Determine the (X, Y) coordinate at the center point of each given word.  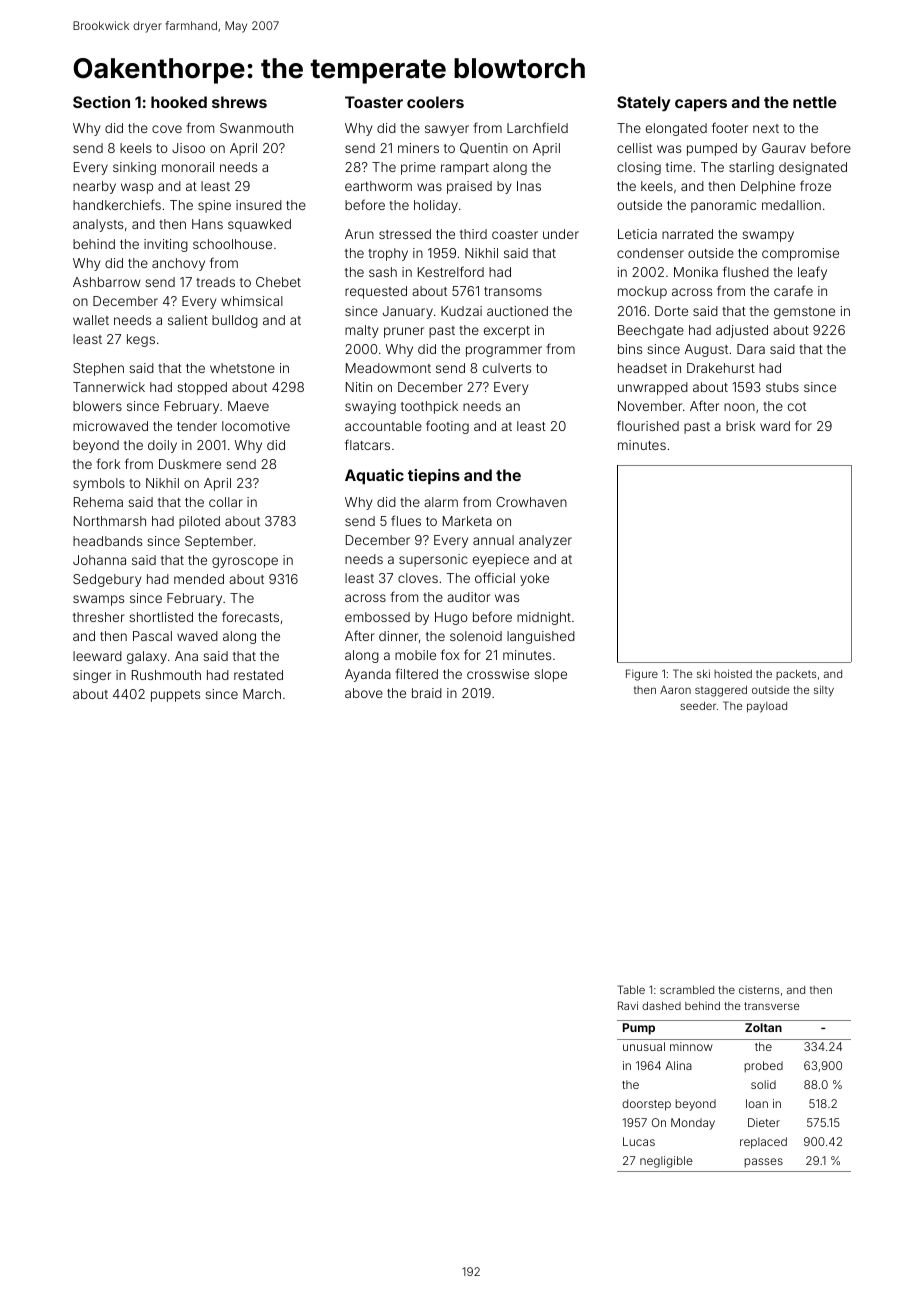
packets (796, 675)
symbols (99, 484)
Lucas (639, 1141)
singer (92, 676)
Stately (643, 104)
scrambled (687, 990)
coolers (435, 102)
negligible (666, 1162)
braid (427, 693)
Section (101, 102)
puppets (175, 696)
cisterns (759, 990)
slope (550, 675)
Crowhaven (531, 502)
